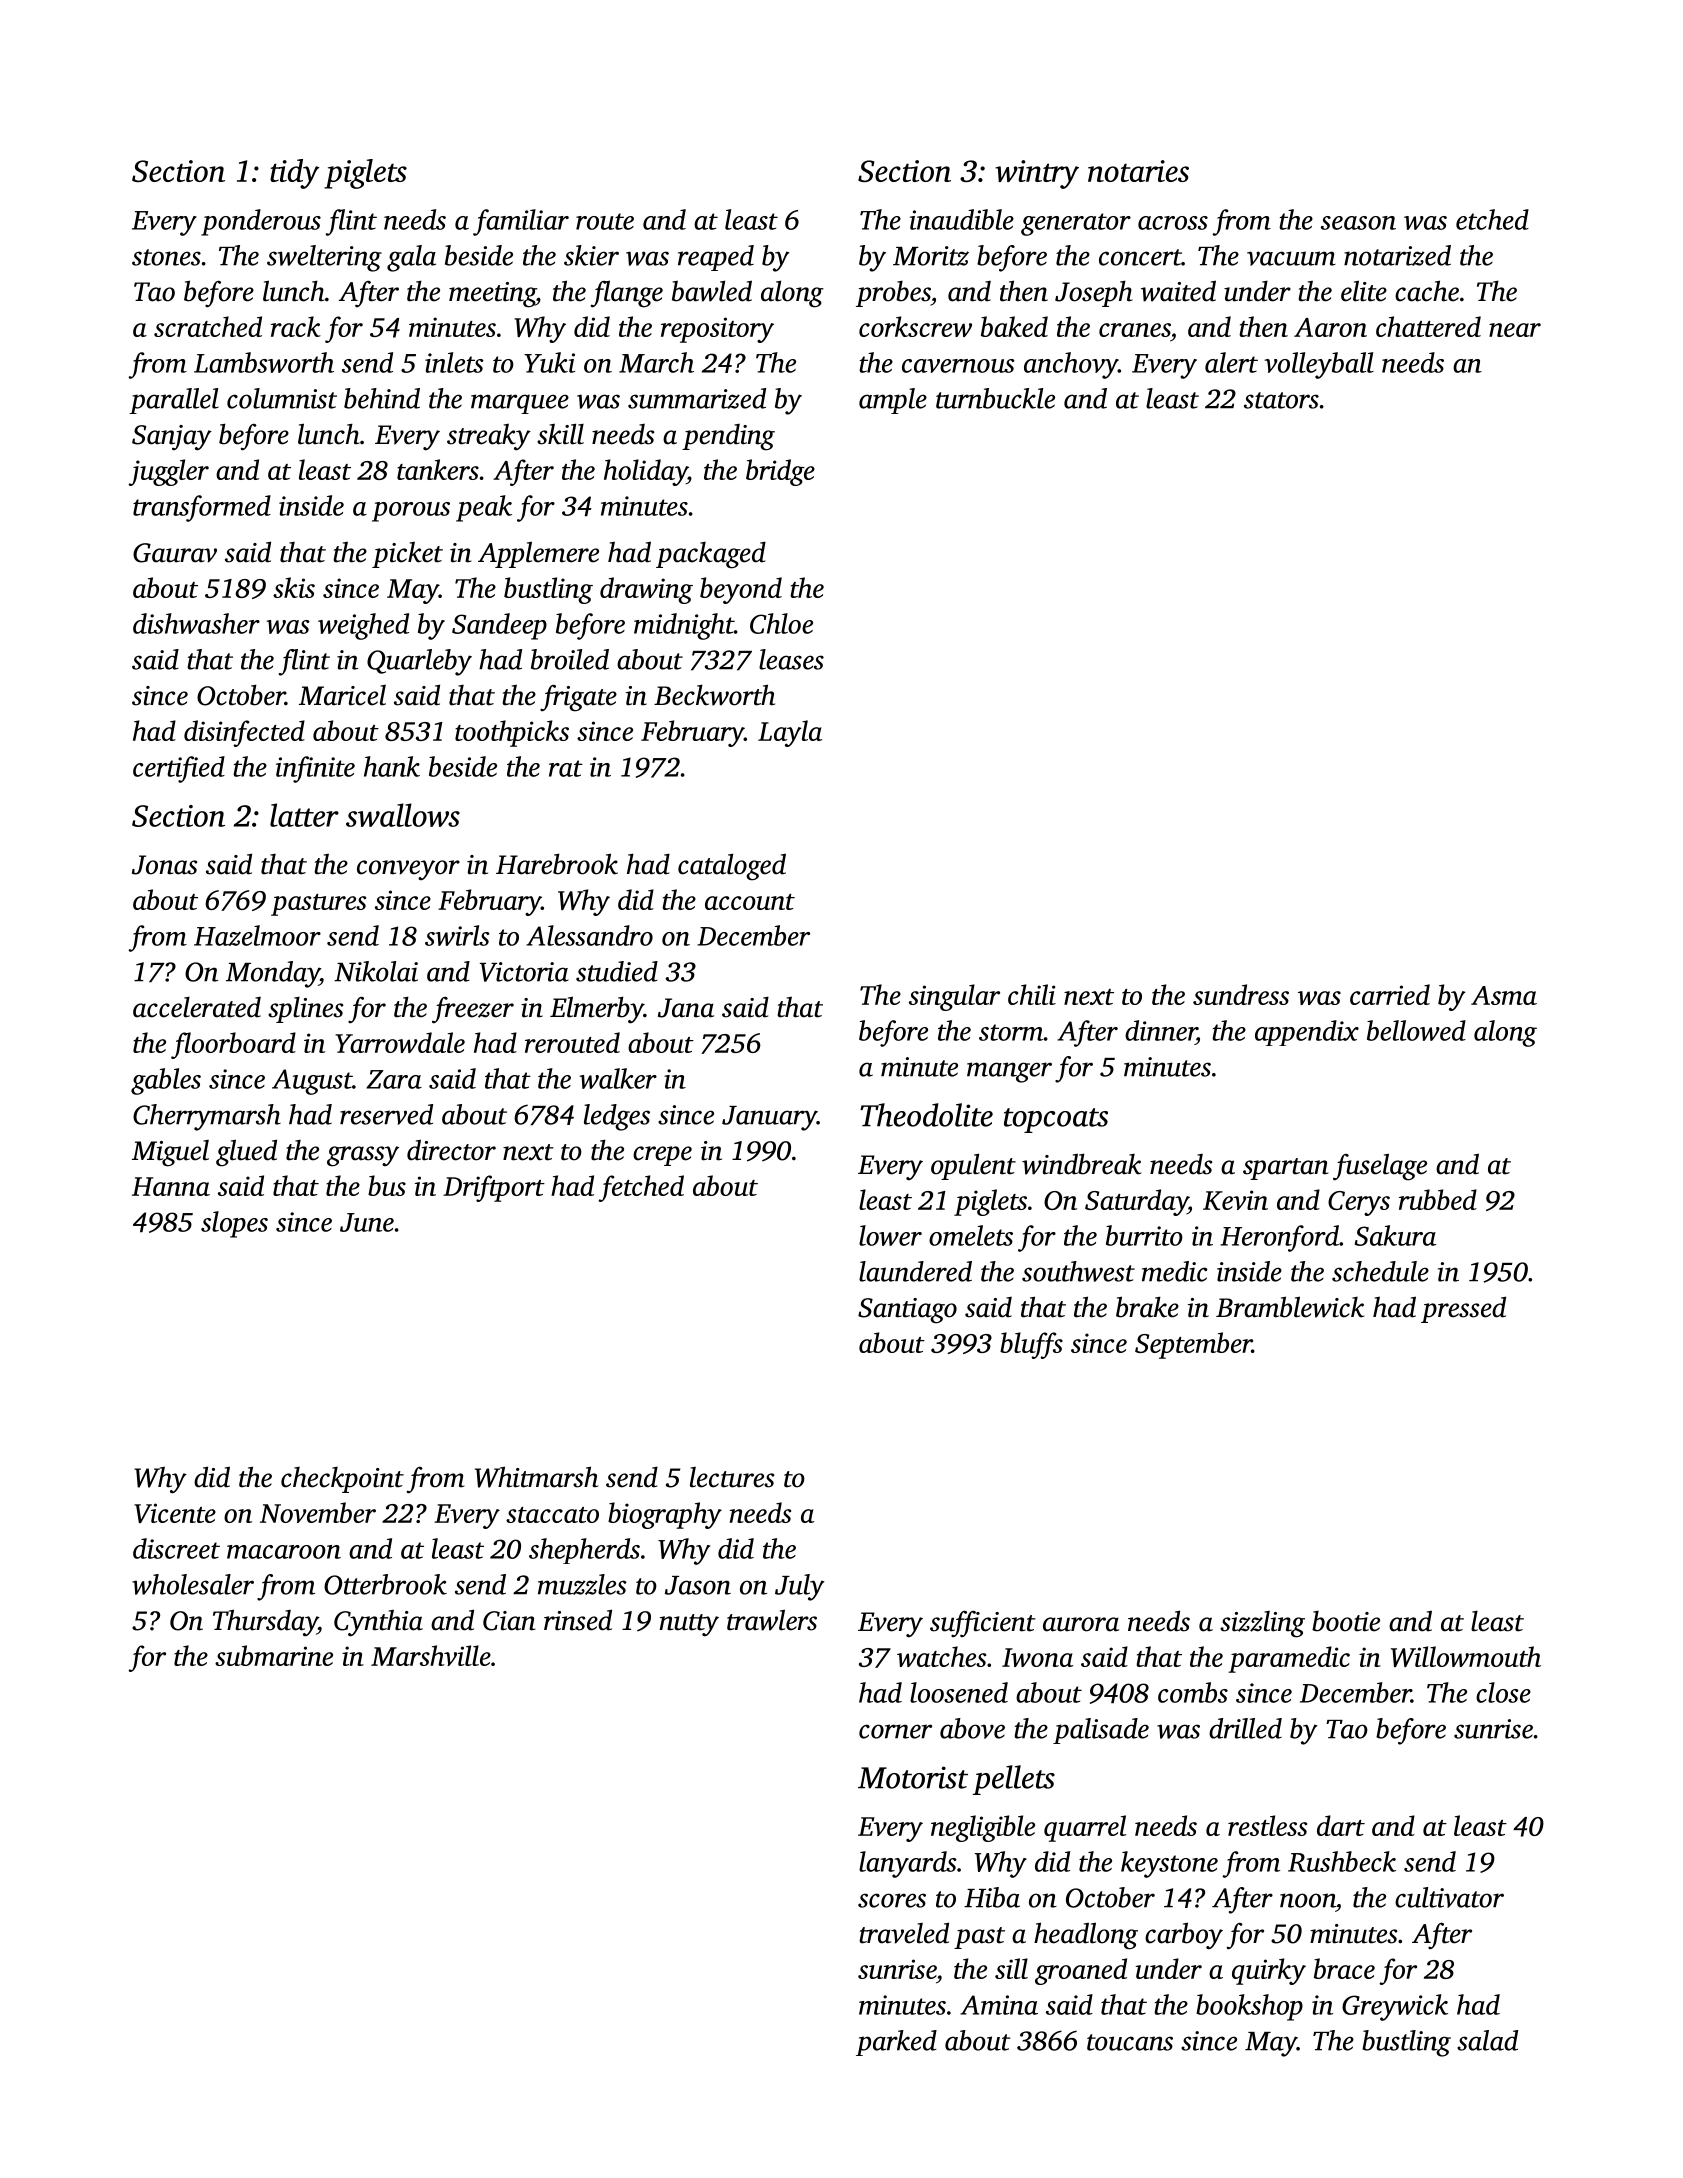  What do you see at coordinates (1081, 1624) in the screenshot?
I see `aurora` at bounding box center [1081, 1624].
